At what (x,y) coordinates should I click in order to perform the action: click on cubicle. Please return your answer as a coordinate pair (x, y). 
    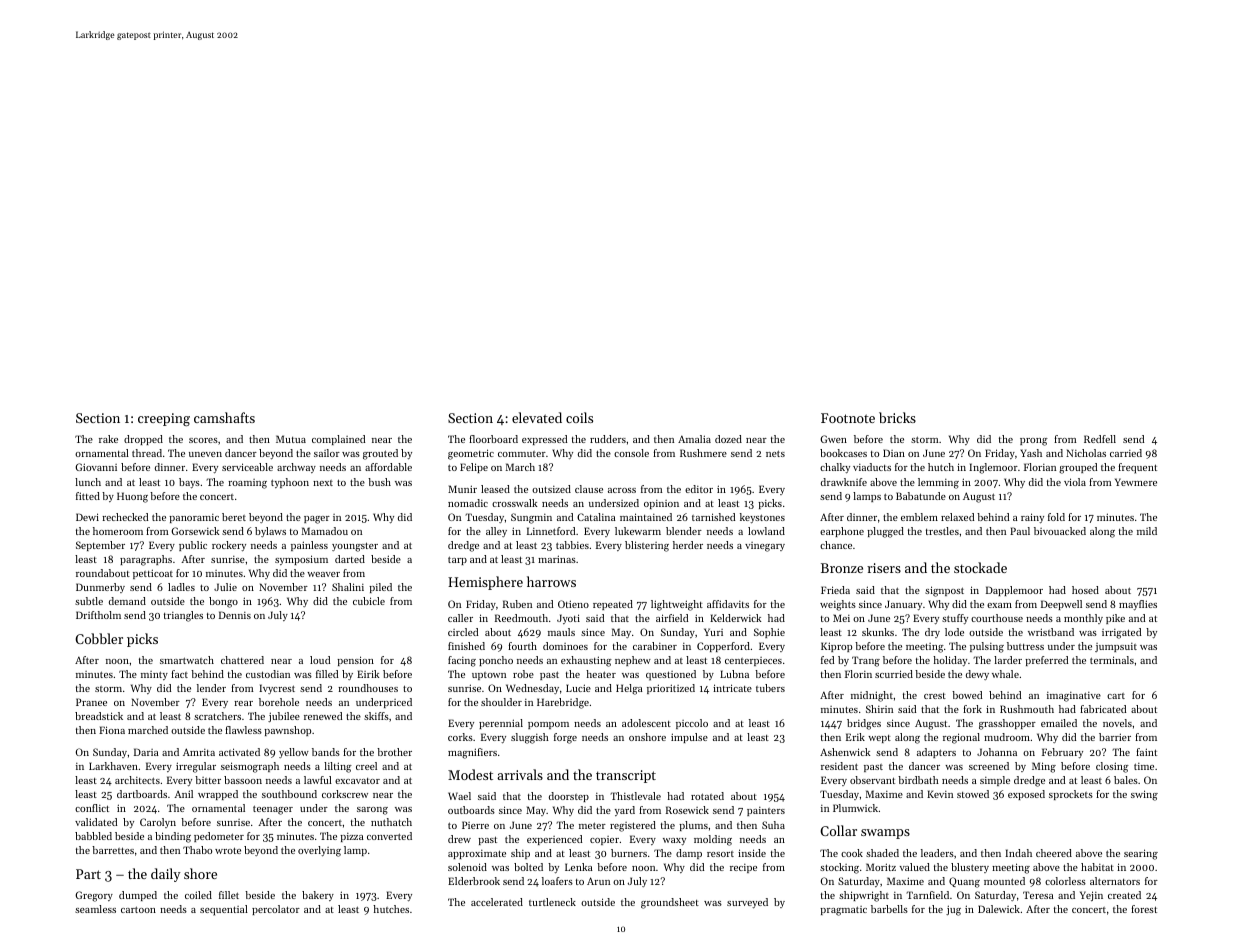
    Looking at the image, I should click on (369, 601).
